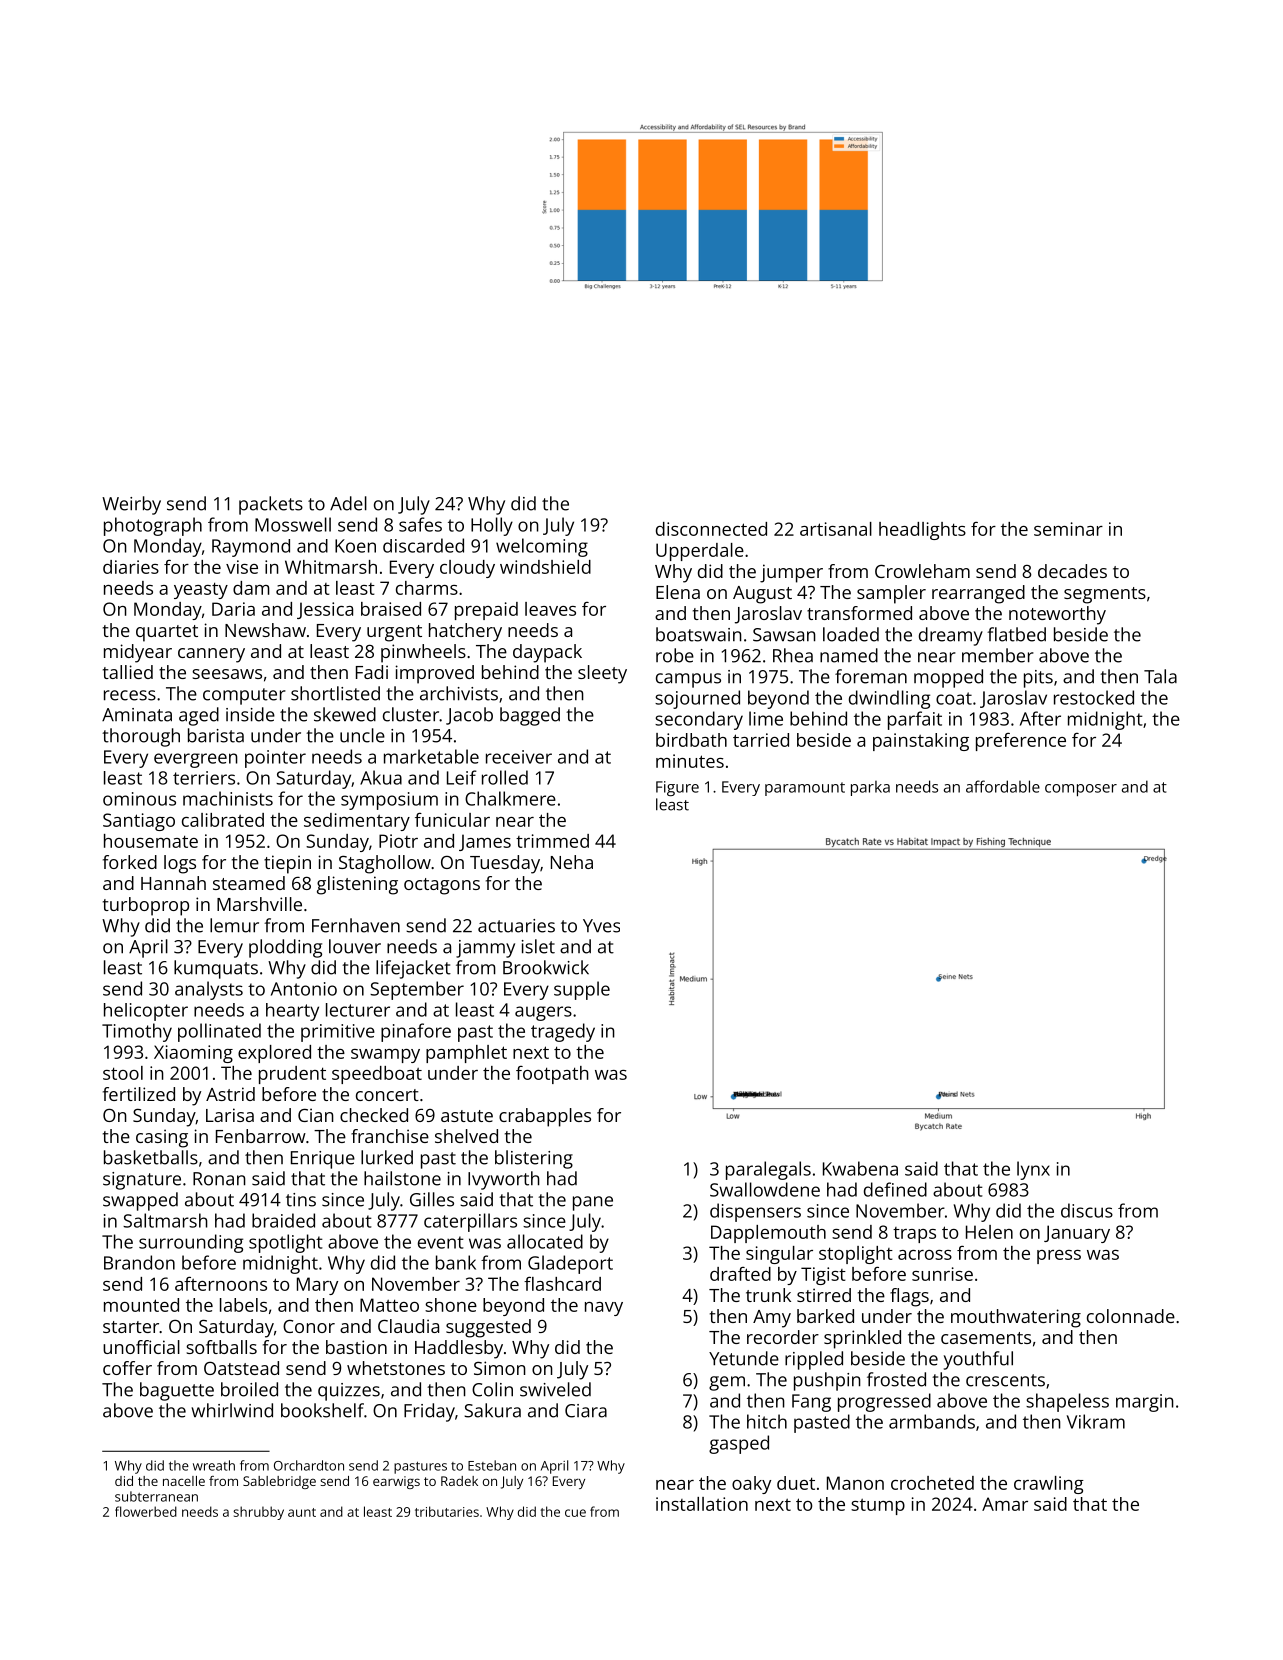 Image resolution: width=1283 pixels, height=1660 pixels. I want to click on coffer, so click(127, 1368).
